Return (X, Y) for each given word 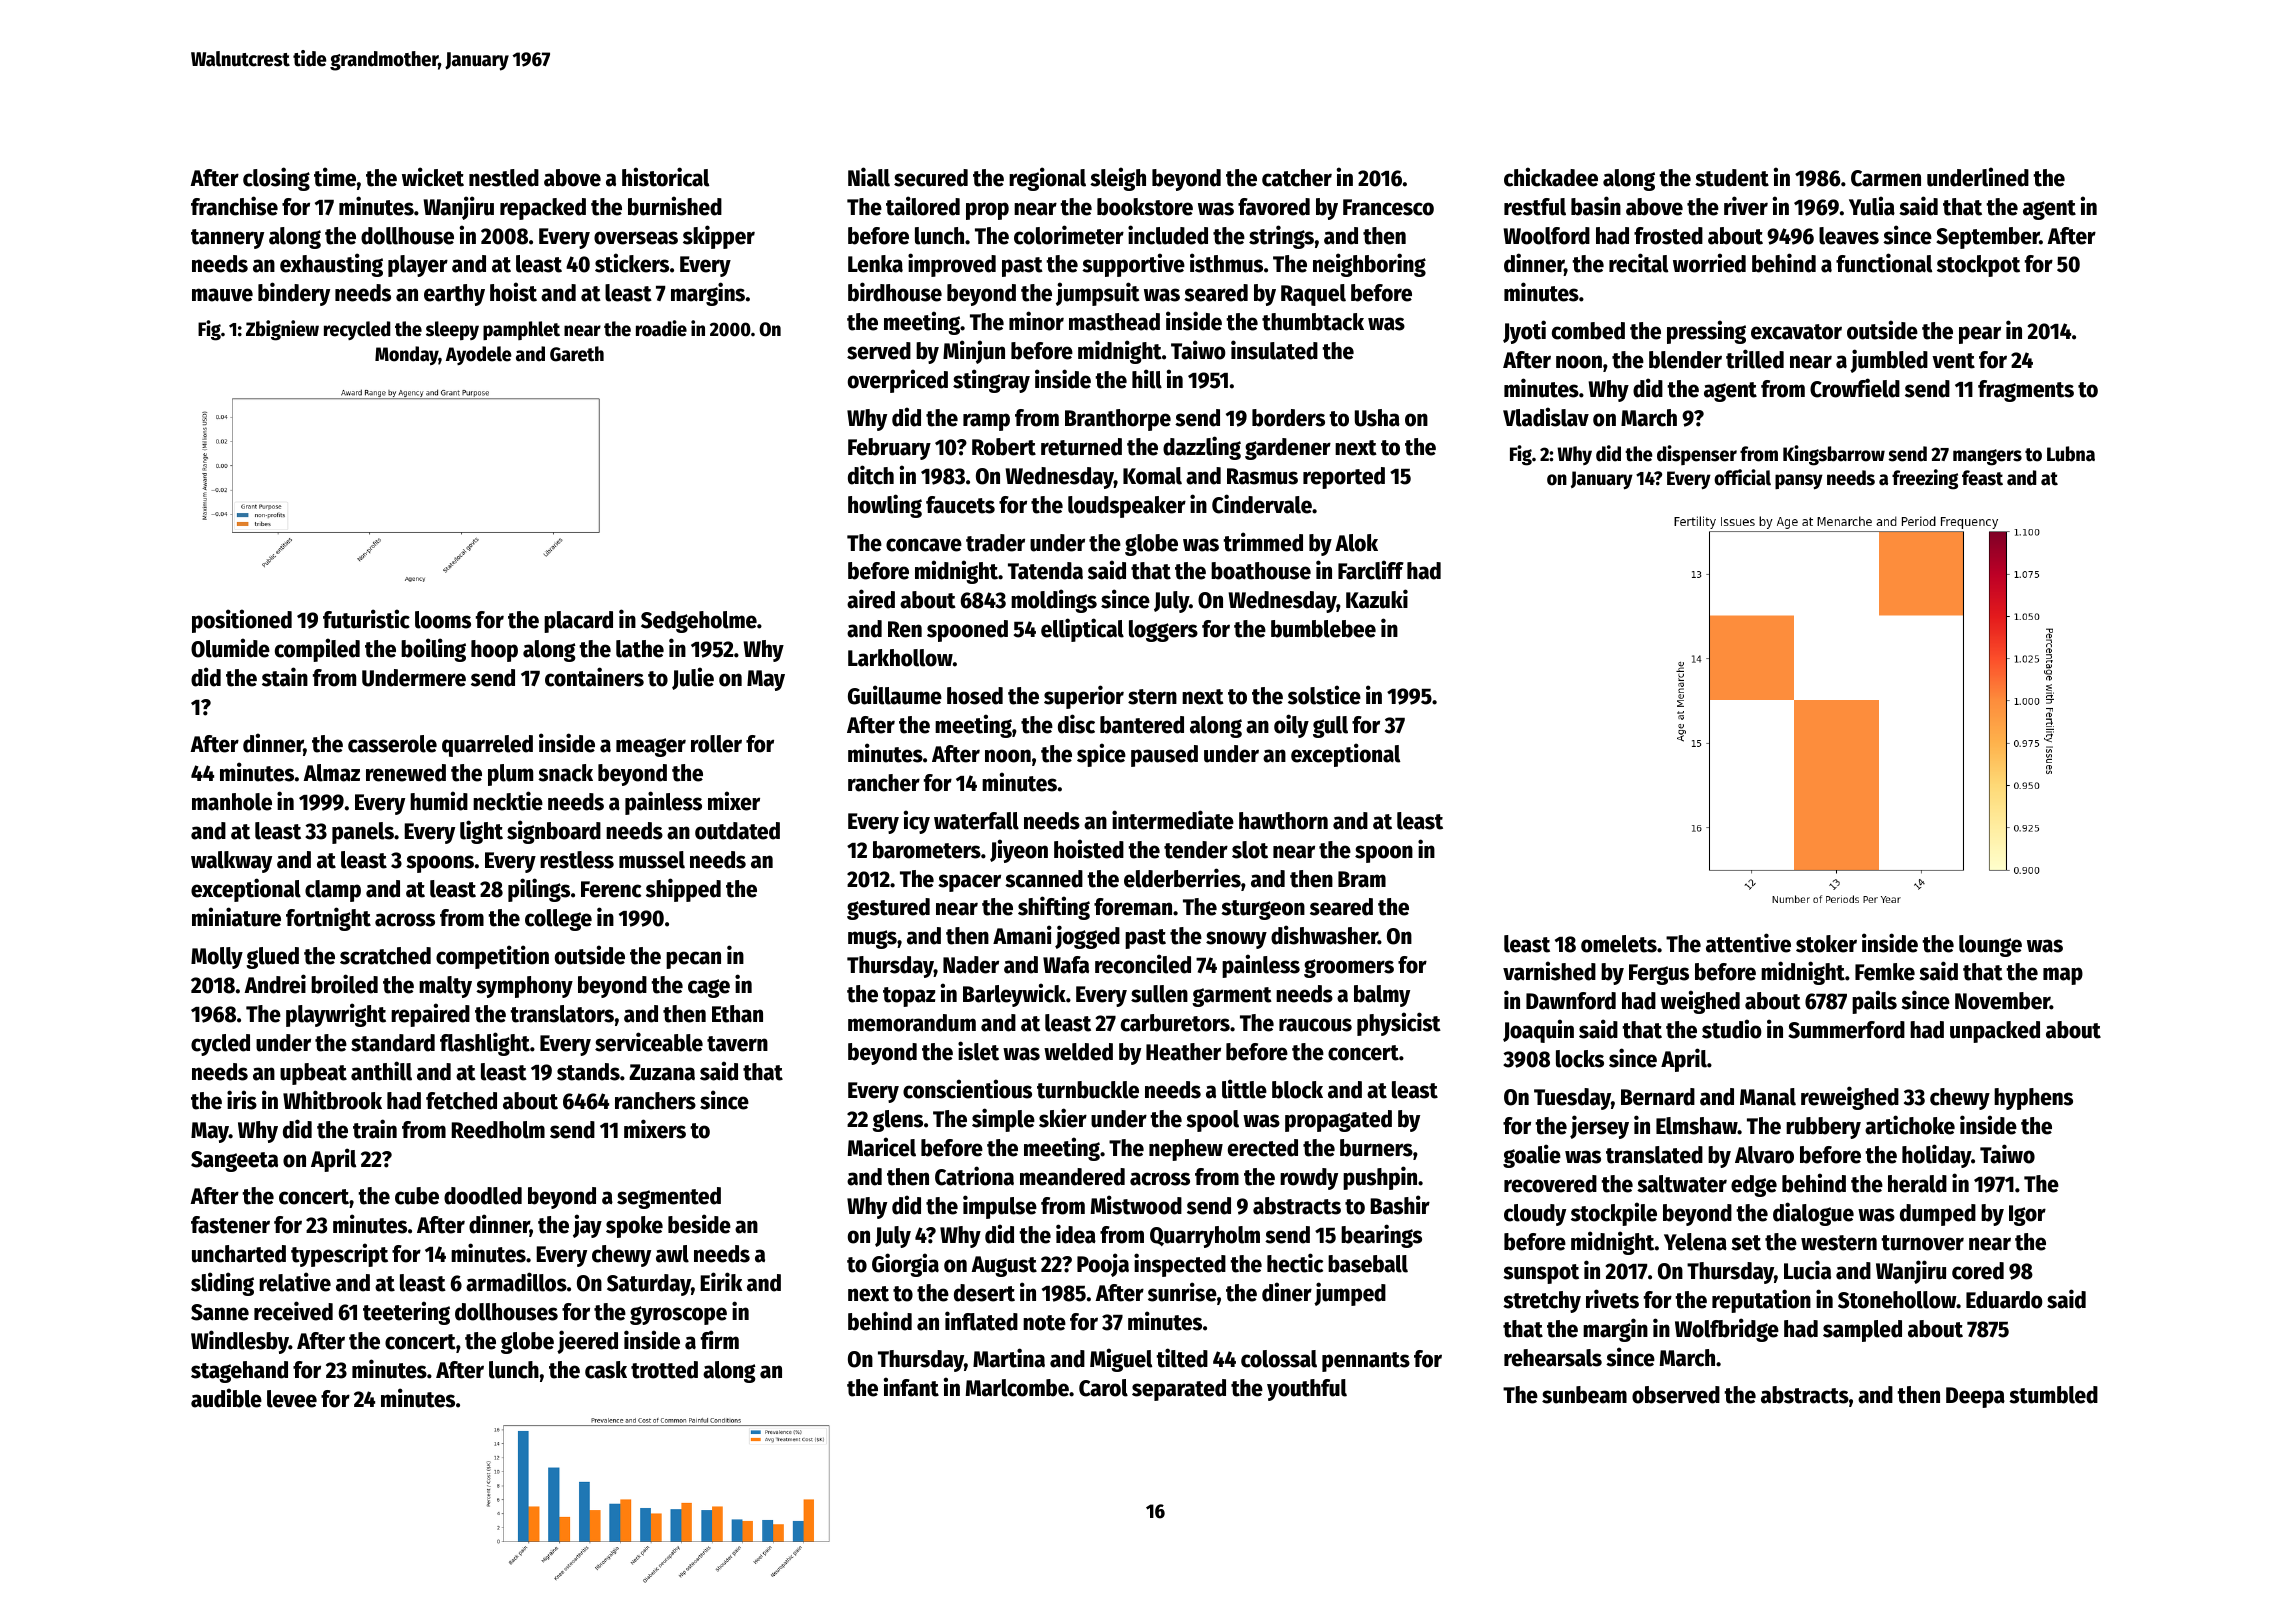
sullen (1159, 994)
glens (897, 1121)
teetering (406, 1313)
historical (665, 177)
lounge (1990, 946)
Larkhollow (900, 658)
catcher (1297, 178)
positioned (242, 621)
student (1732, 178)
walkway (231, 862)
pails (1874, 1002)
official (1742, 477)
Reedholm (498, 1130)
